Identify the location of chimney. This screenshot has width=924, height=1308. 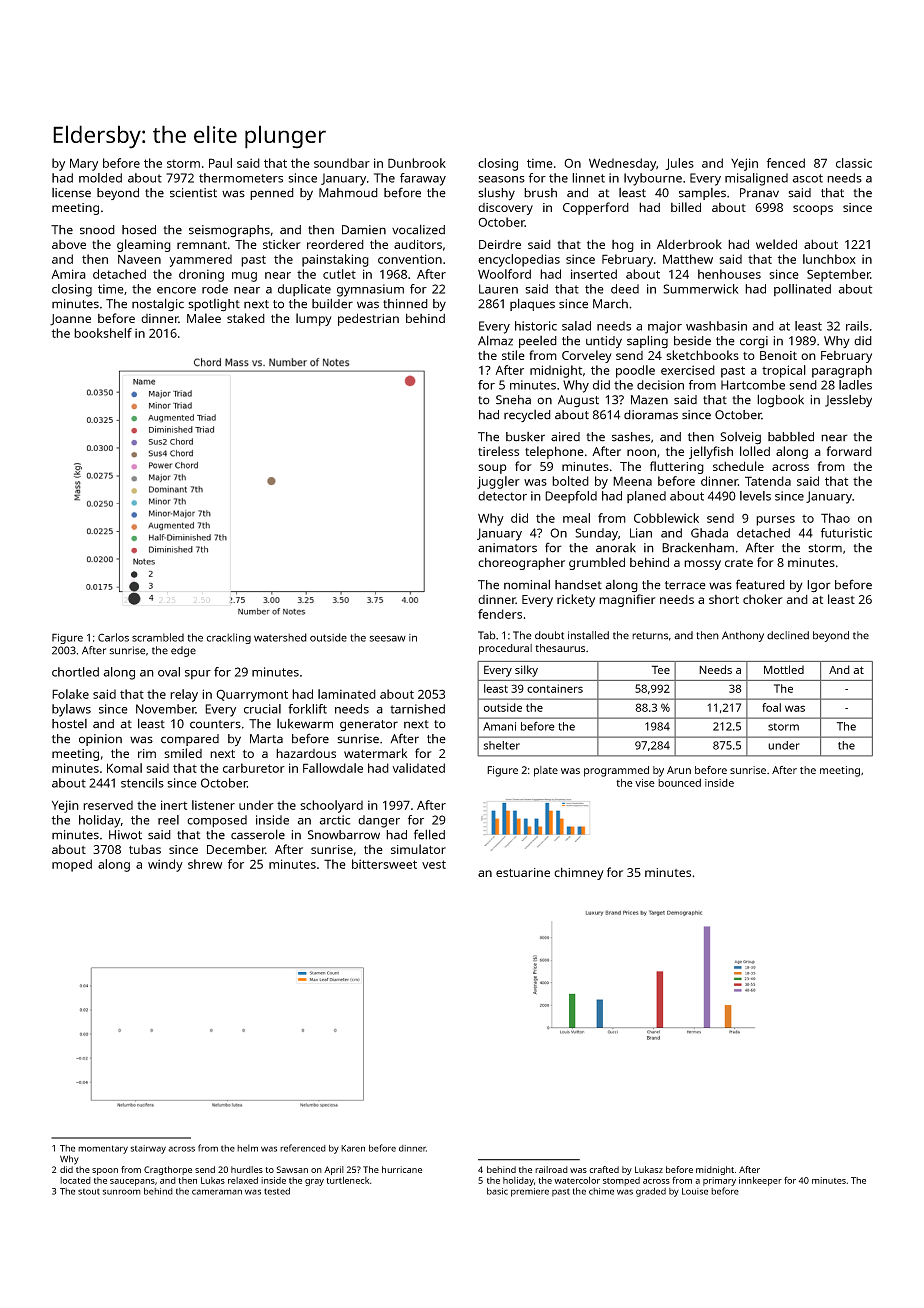
(579, 873).
